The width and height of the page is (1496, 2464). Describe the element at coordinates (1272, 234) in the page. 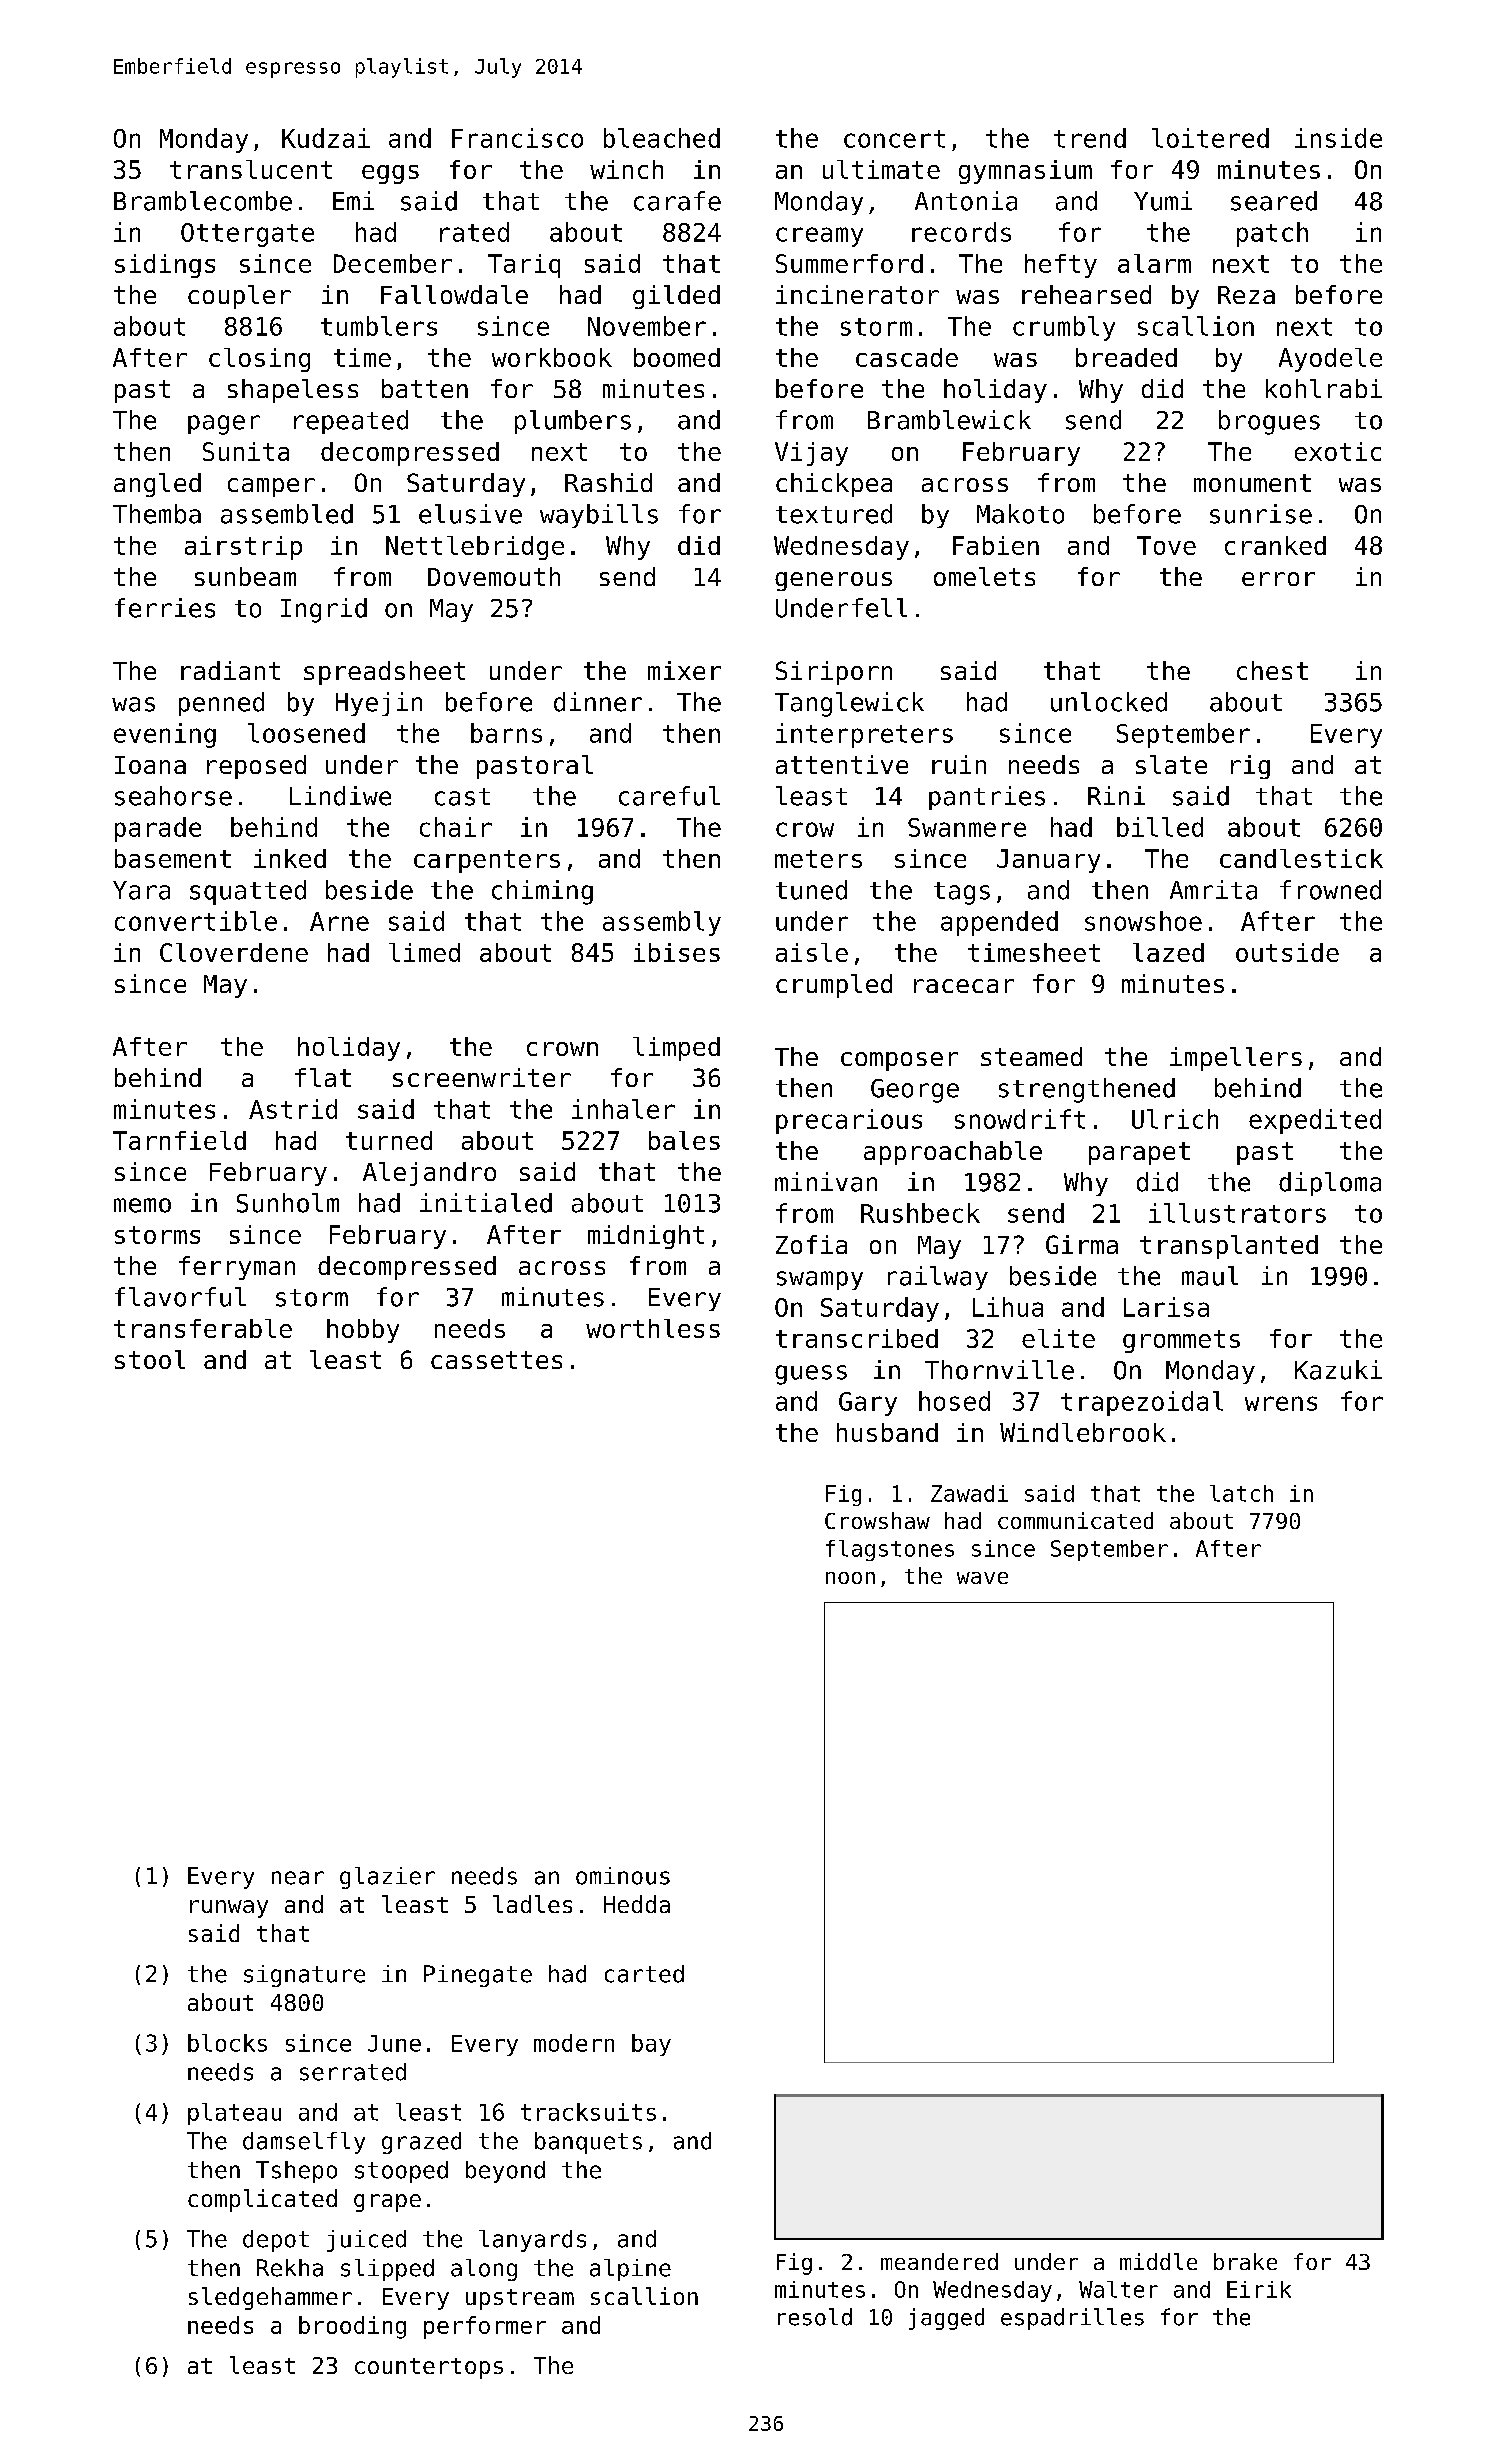

I see `patch` at that location.
